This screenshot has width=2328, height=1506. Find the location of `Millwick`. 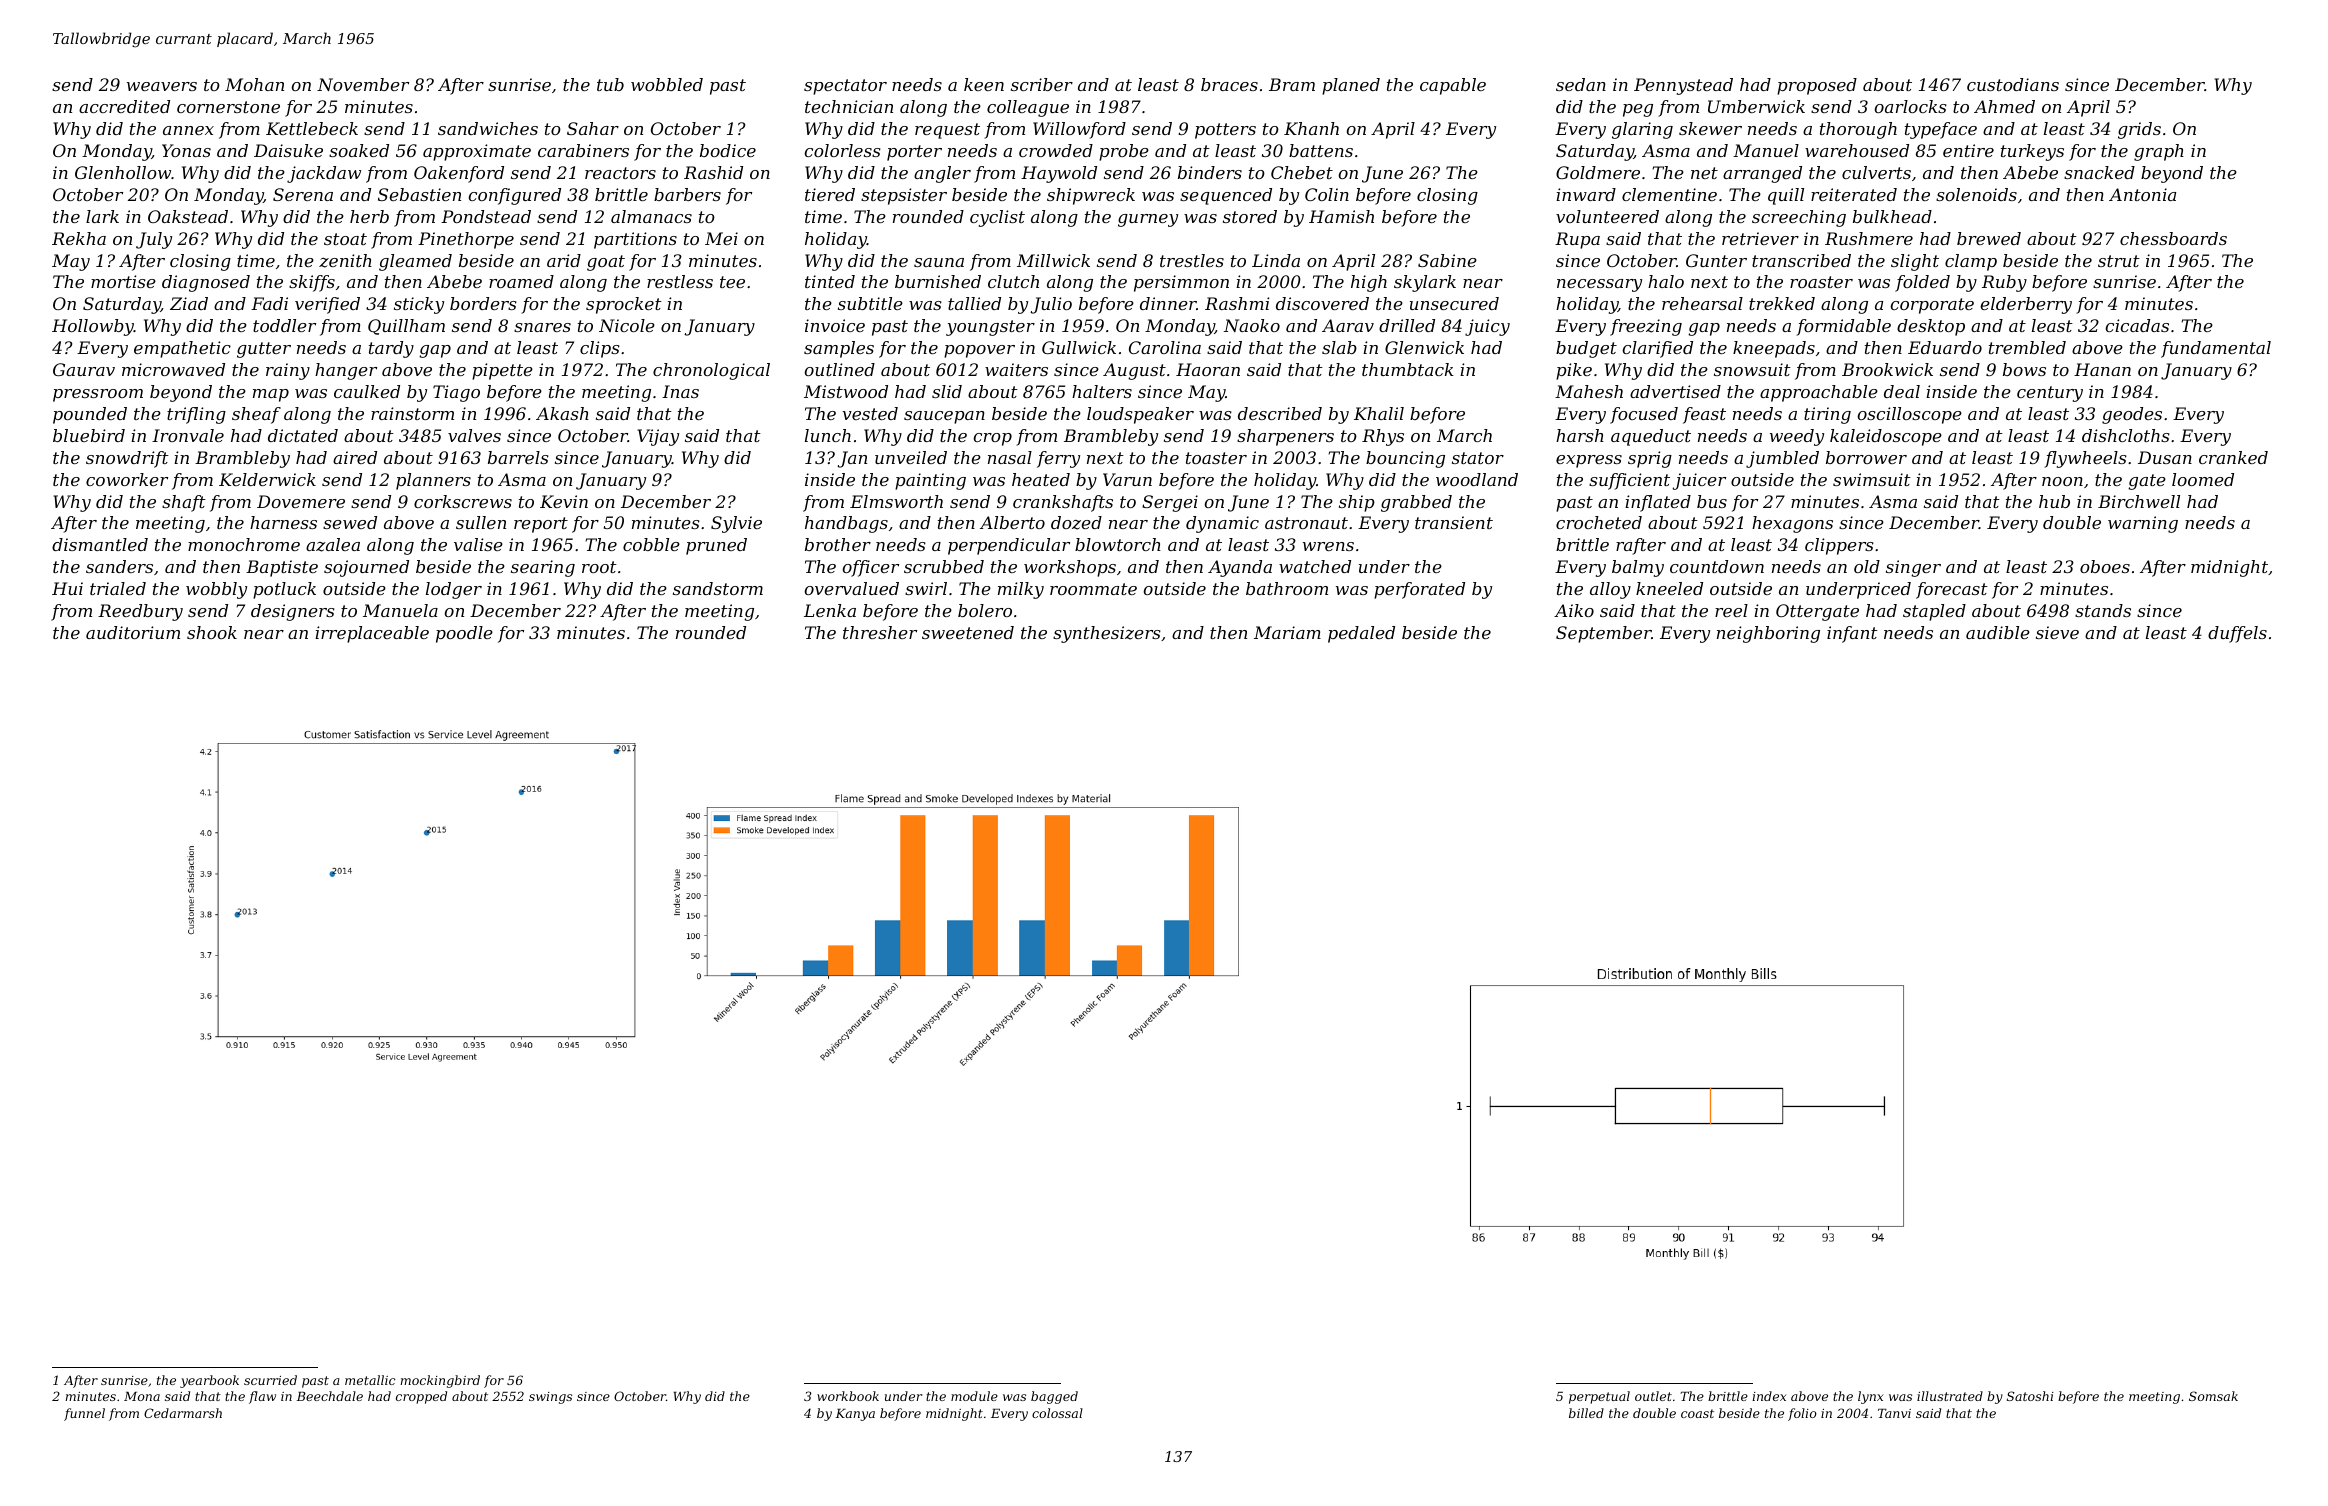

Millwick is located at coordinates (1053, 260).
